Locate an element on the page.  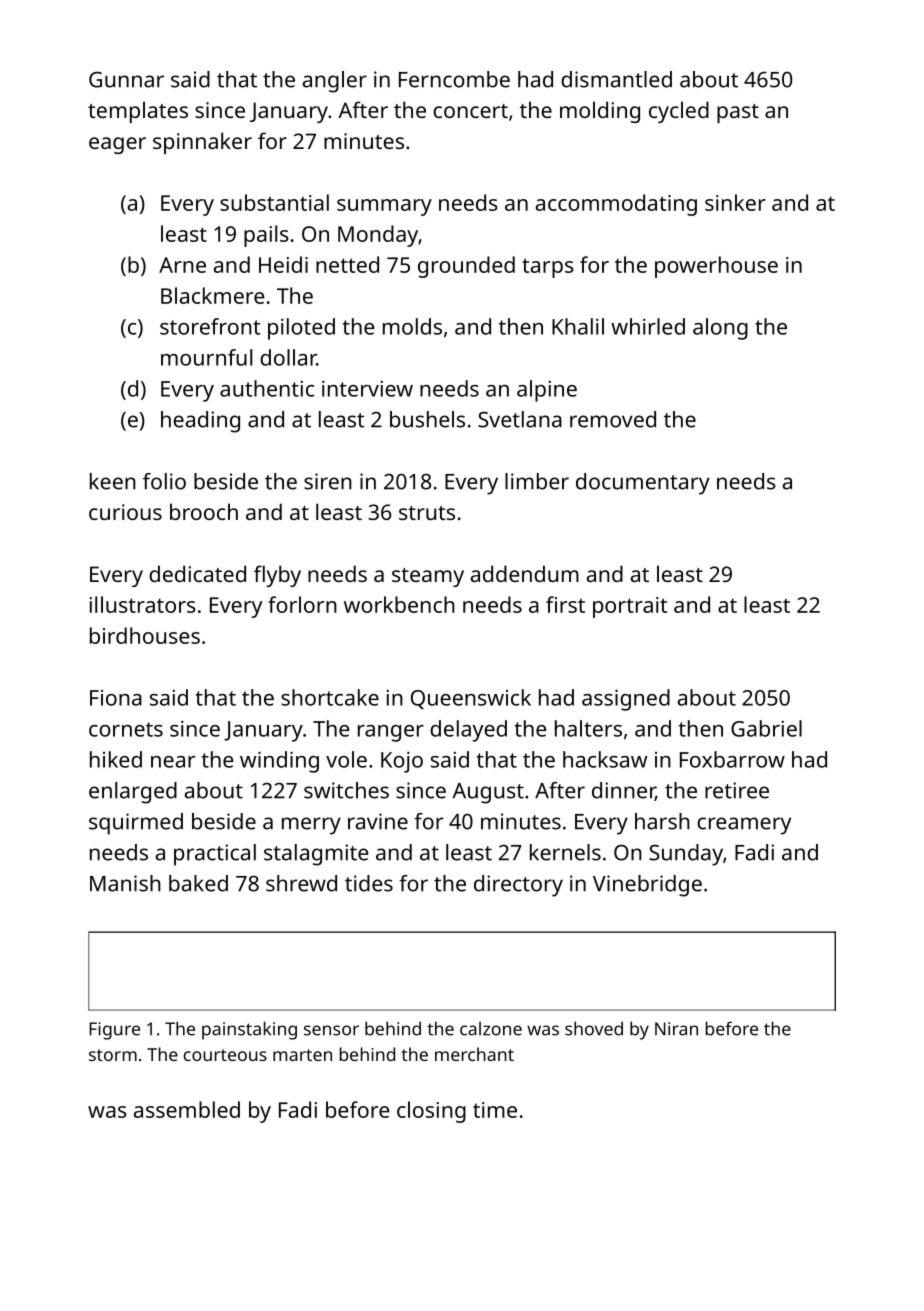
steamy is located at coordinates (428, 577).
